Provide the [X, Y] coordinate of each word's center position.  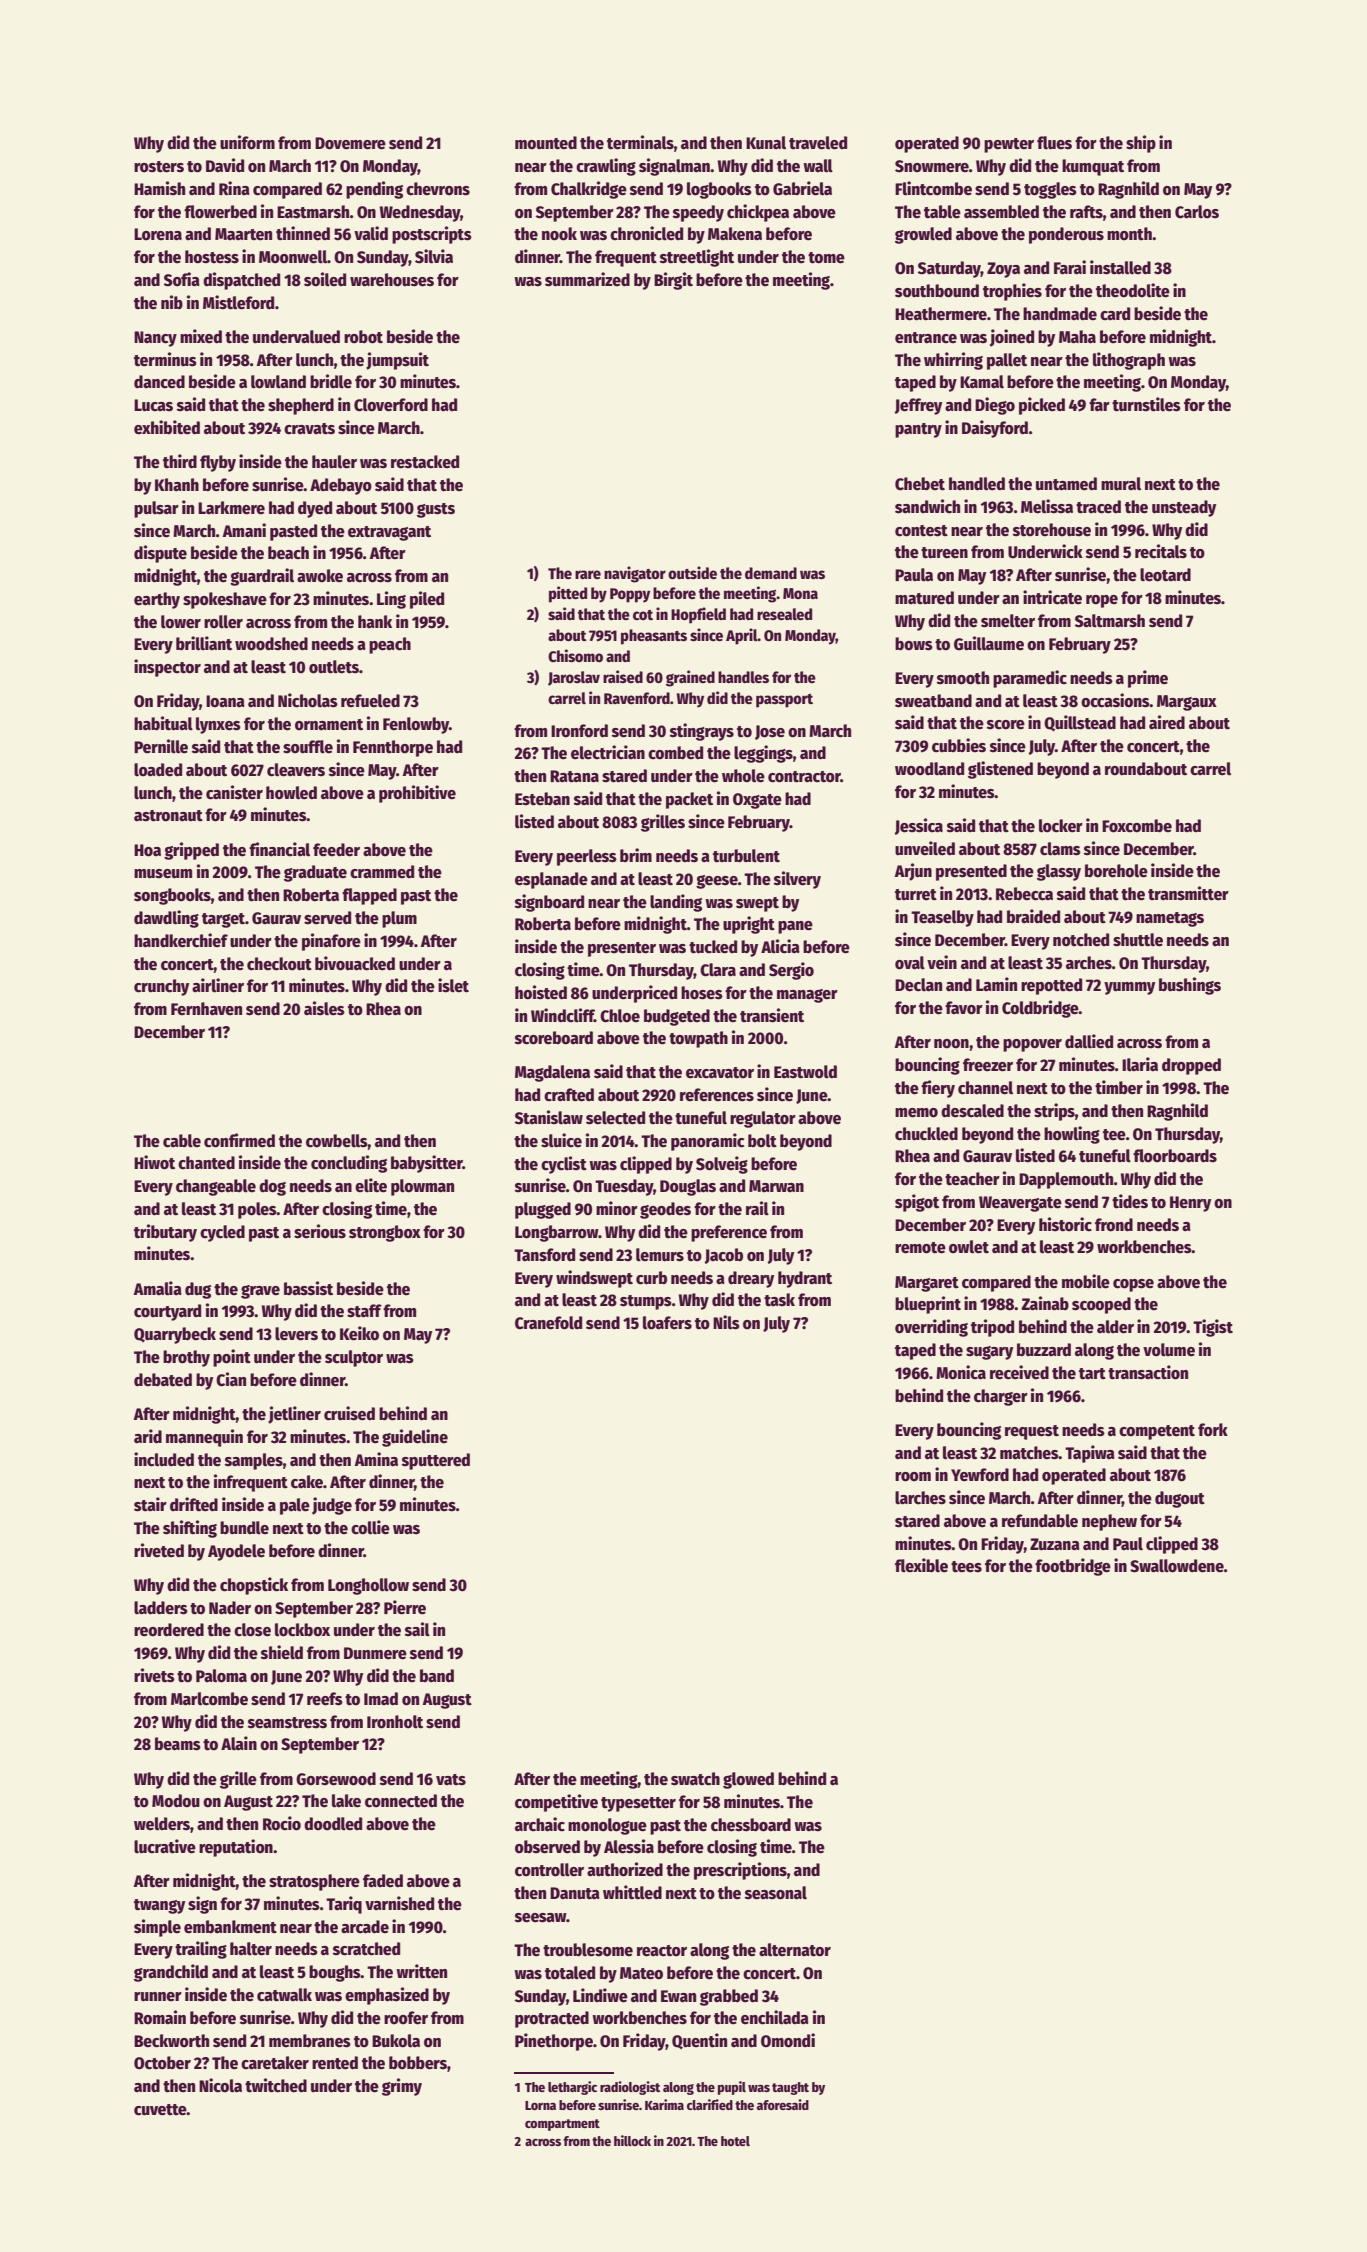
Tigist [1213, 1328]
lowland [278, 382]
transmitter [1188, 893]
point [232, 1358]
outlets [334, 667]
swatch [695, 1779]
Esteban [542, 799]
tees [966, 1567]
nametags [1170, 919]
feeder [336, 850]
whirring [953, 361]
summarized [587, 279]
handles [743, 677]
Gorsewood [336, 1779]
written [421, 1971]
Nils [726, 1322]
